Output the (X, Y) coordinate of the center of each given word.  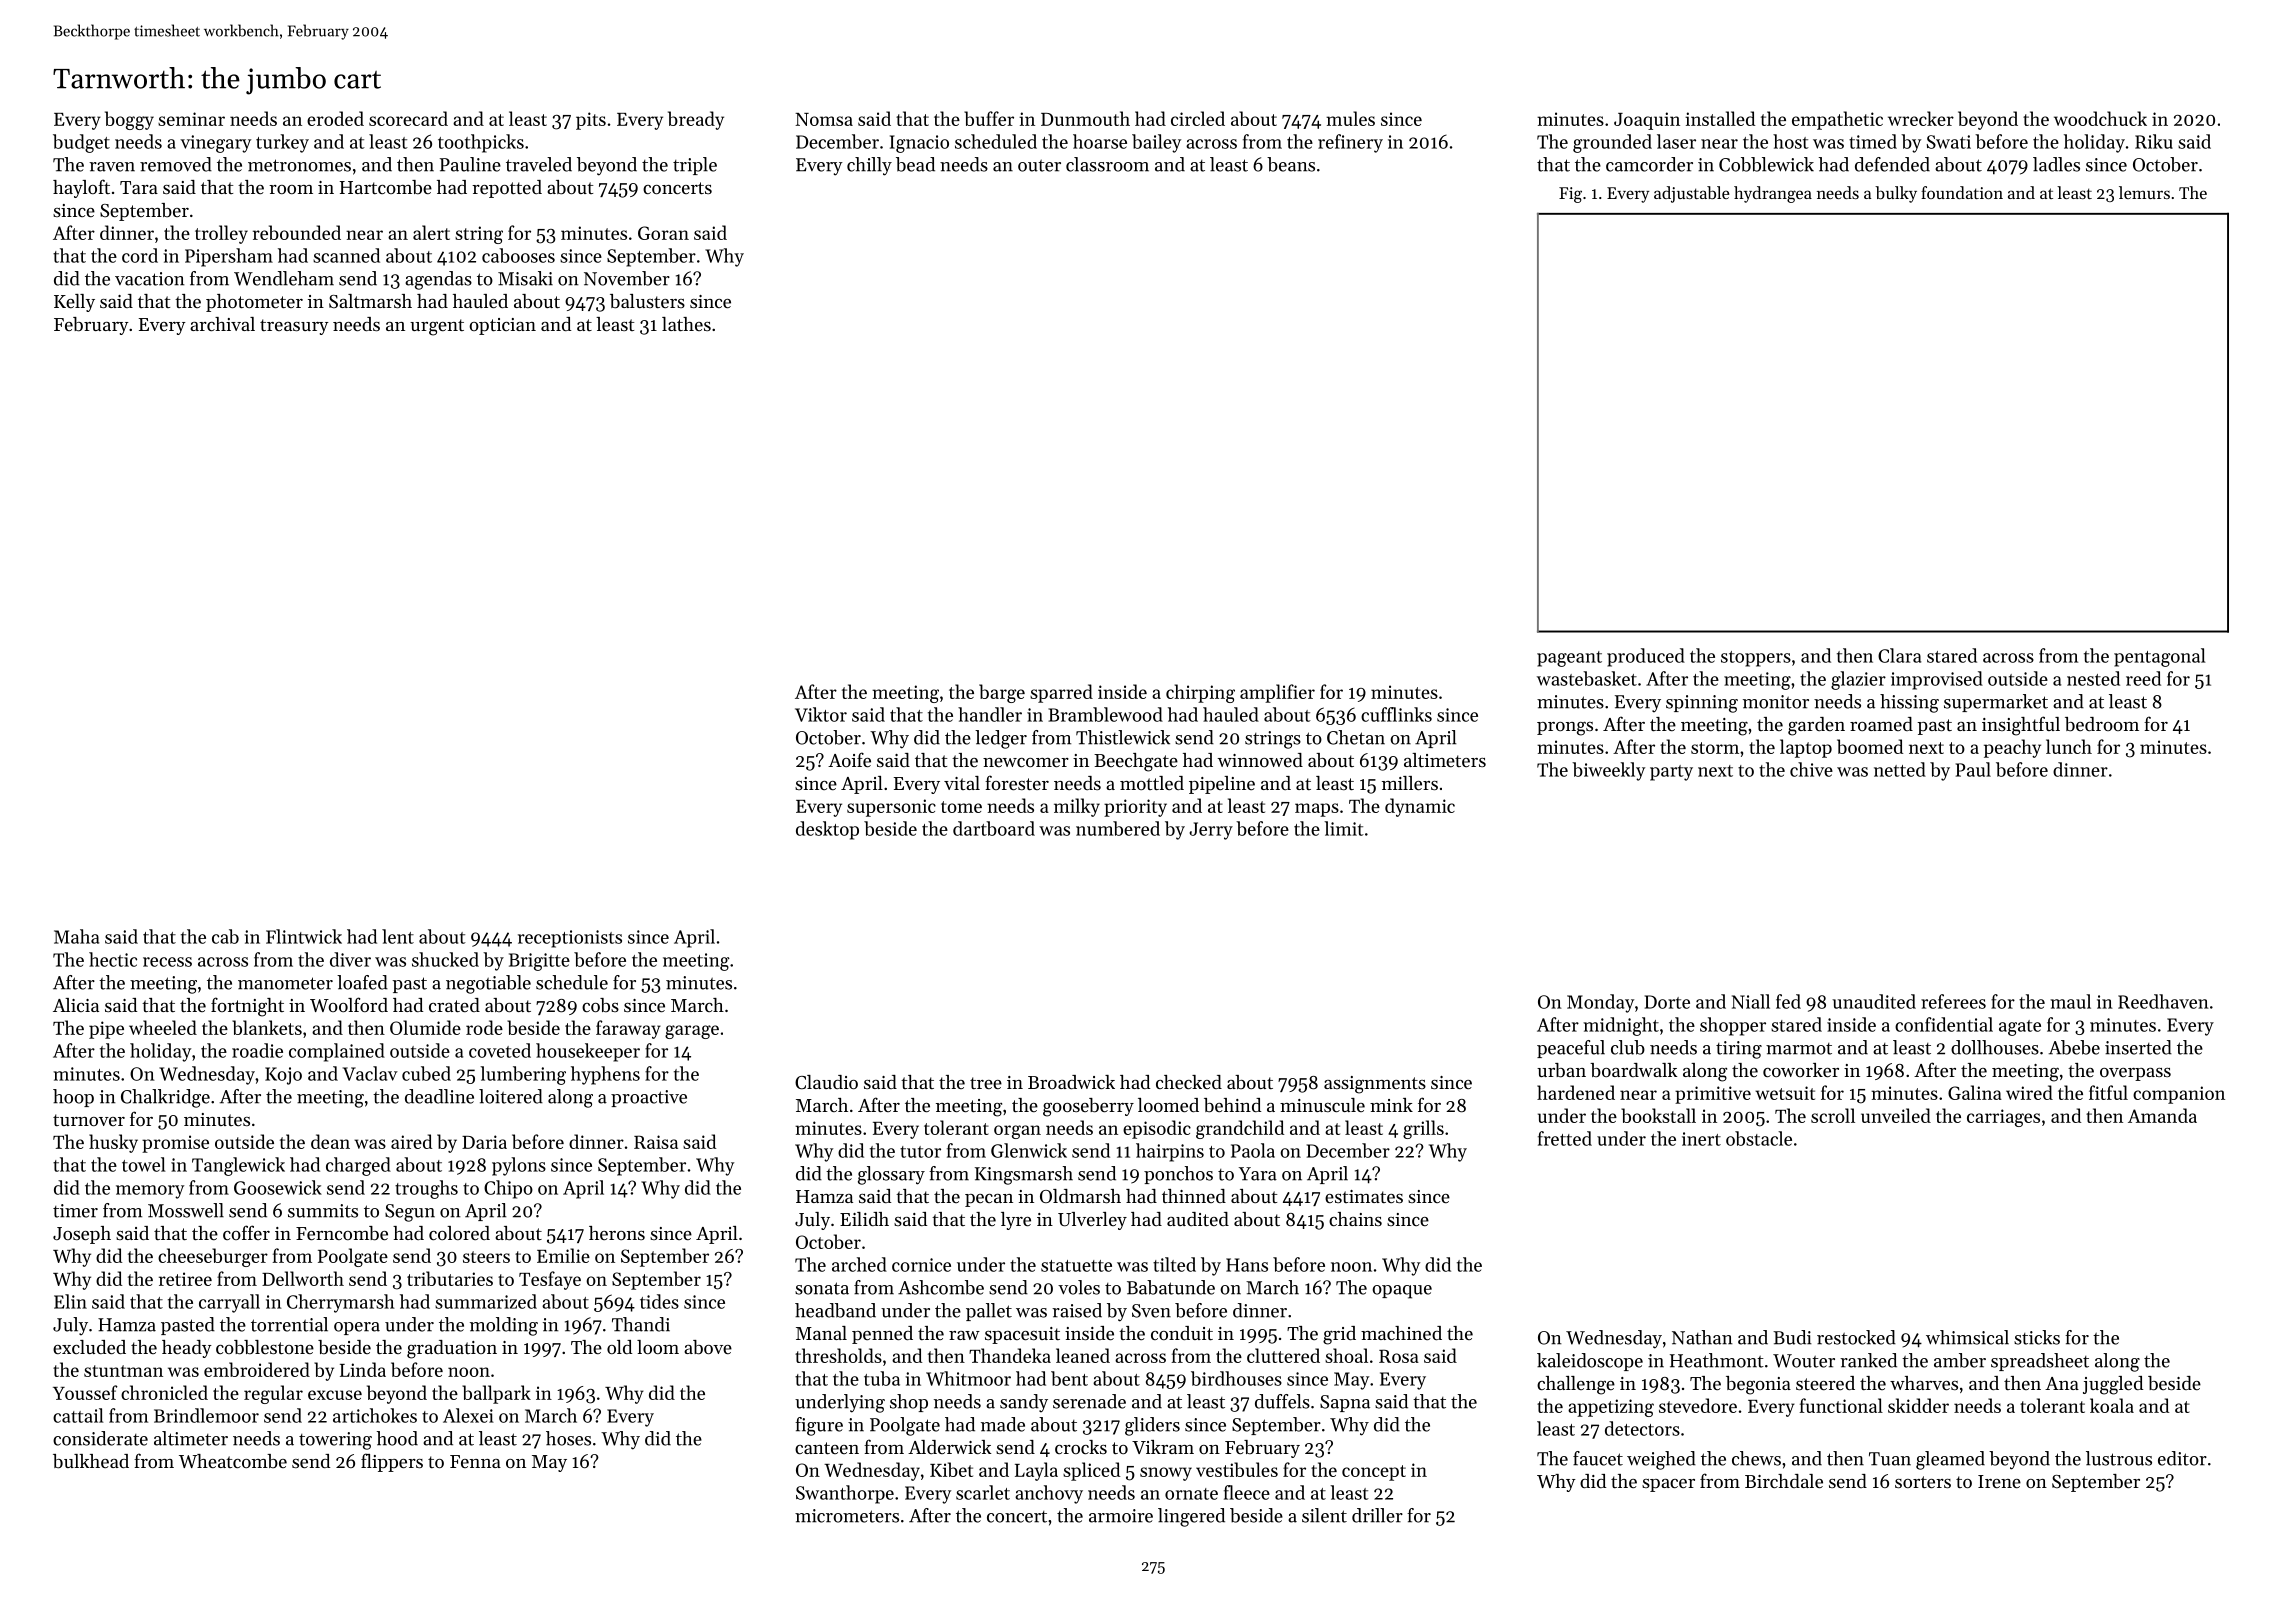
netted (1900, 769)
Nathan (1702, 1337)
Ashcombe (941, 1287)
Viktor (821, 714)
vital (962, 783)
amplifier (1277, 693)
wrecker (1921, 118)
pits (591, 121)
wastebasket (1587, 678)
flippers (392, 1462)
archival (222, 324)
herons (617, 1233)
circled (1198, 118)
